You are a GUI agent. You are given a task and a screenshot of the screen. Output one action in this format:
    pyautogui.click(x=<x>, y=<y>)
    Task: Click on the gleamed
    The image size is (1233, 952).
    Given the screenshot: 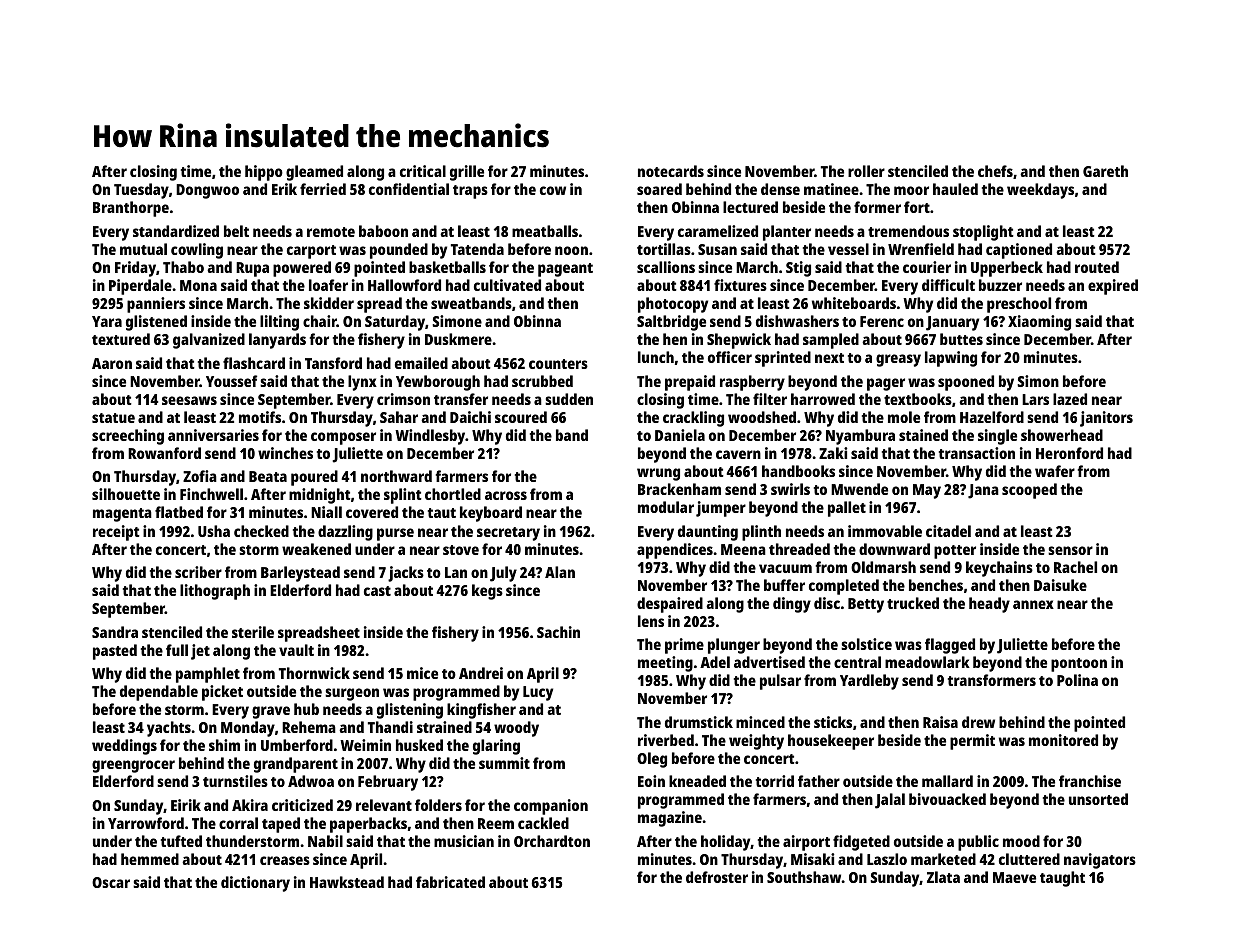 What is the action you would take?
    pyautogui.click(x=314, y=173)
